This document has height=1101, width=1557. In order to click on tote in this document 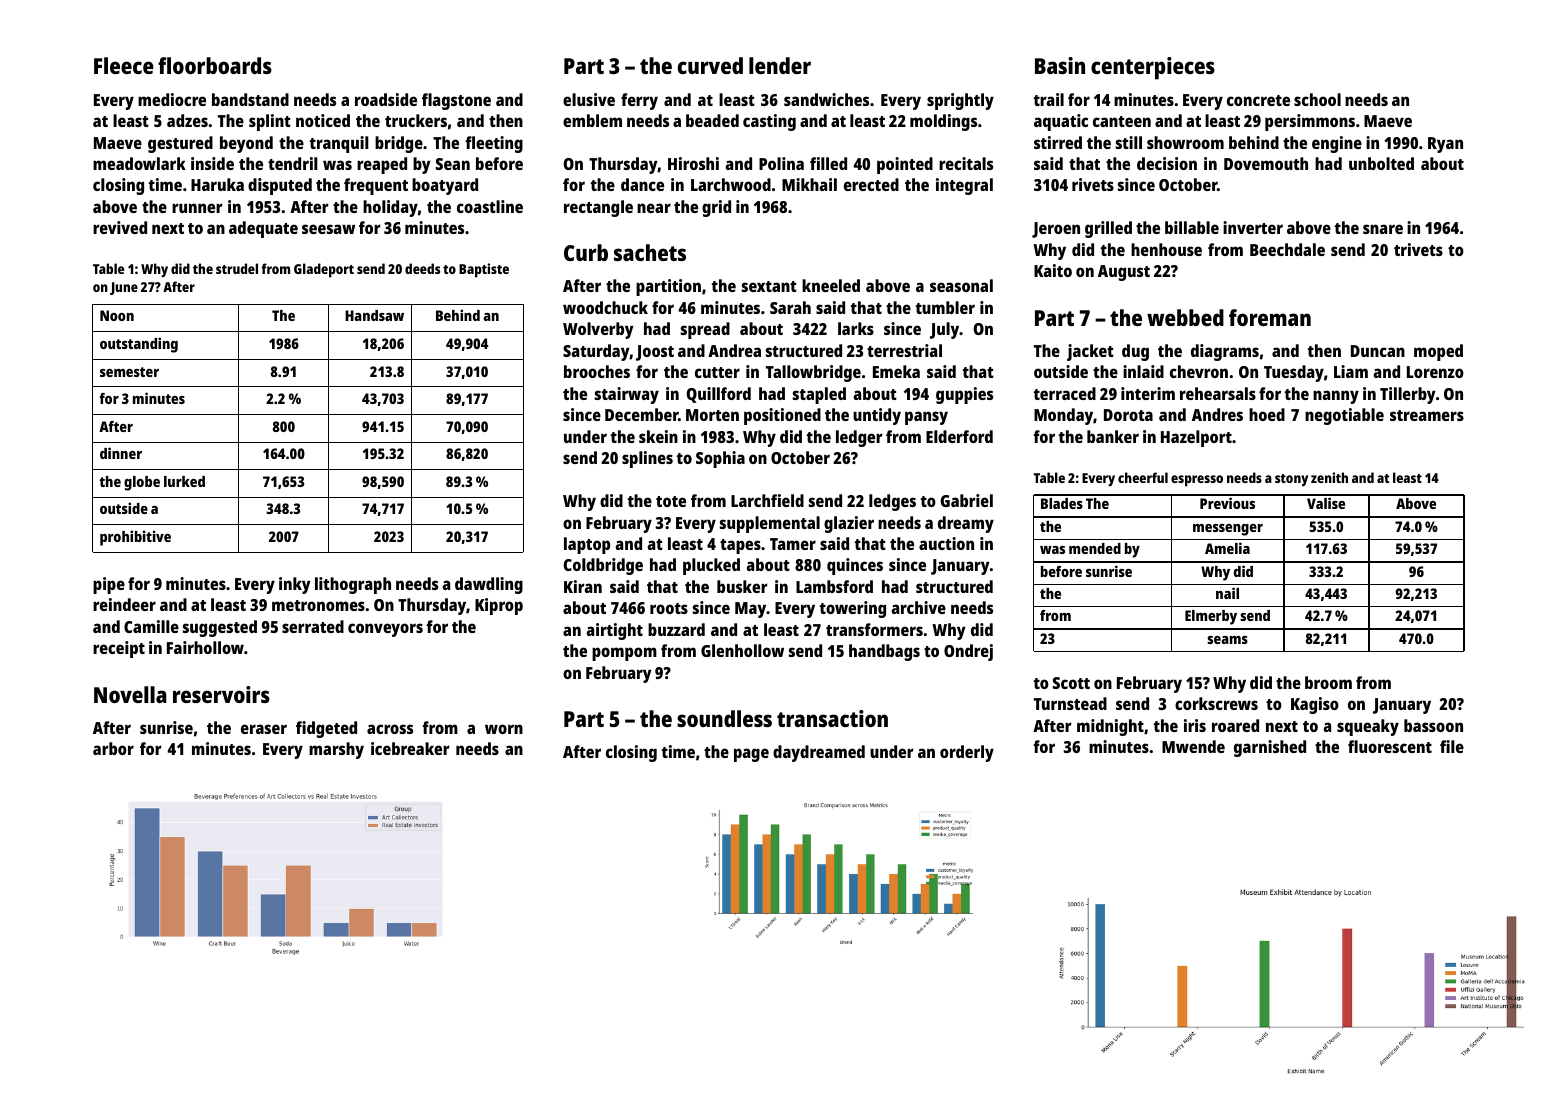, I will do `click(671, 501)`.
